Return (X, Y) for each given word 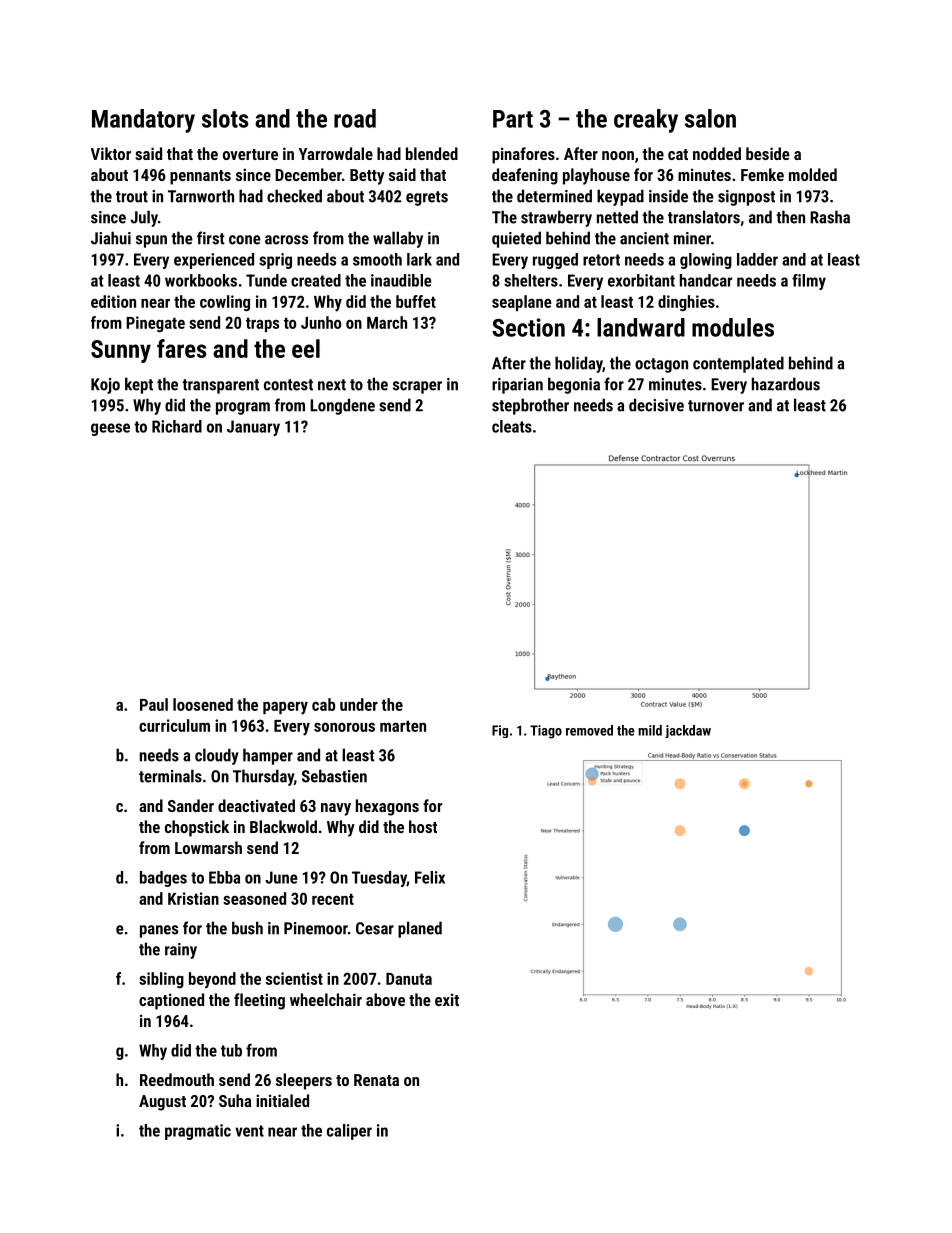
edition (113, 301)
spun (151, 241)
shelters (531, 280)
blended (432, 153)
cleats (512, 426)
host (423, 826)
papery (285, 708)
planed (420, 929)
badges (163, 879)
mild (650, 730)
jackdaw (688, 731)
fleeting (259, 1001)
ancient (644, 238)
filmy (809, 282)
